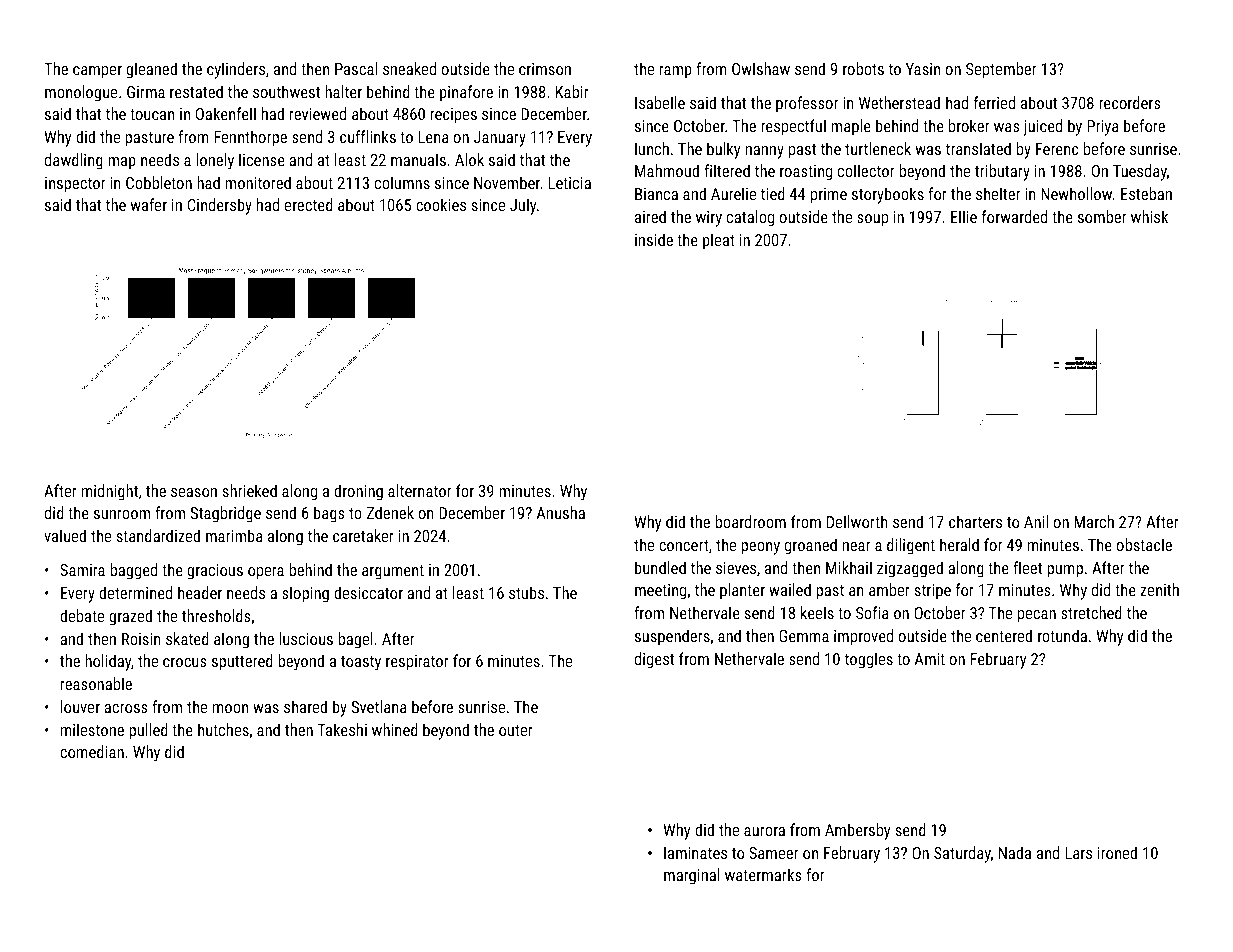  What do you see at coordinates (92, 751) in the page?
I see `comedian` at bounding box center [92, 751].
